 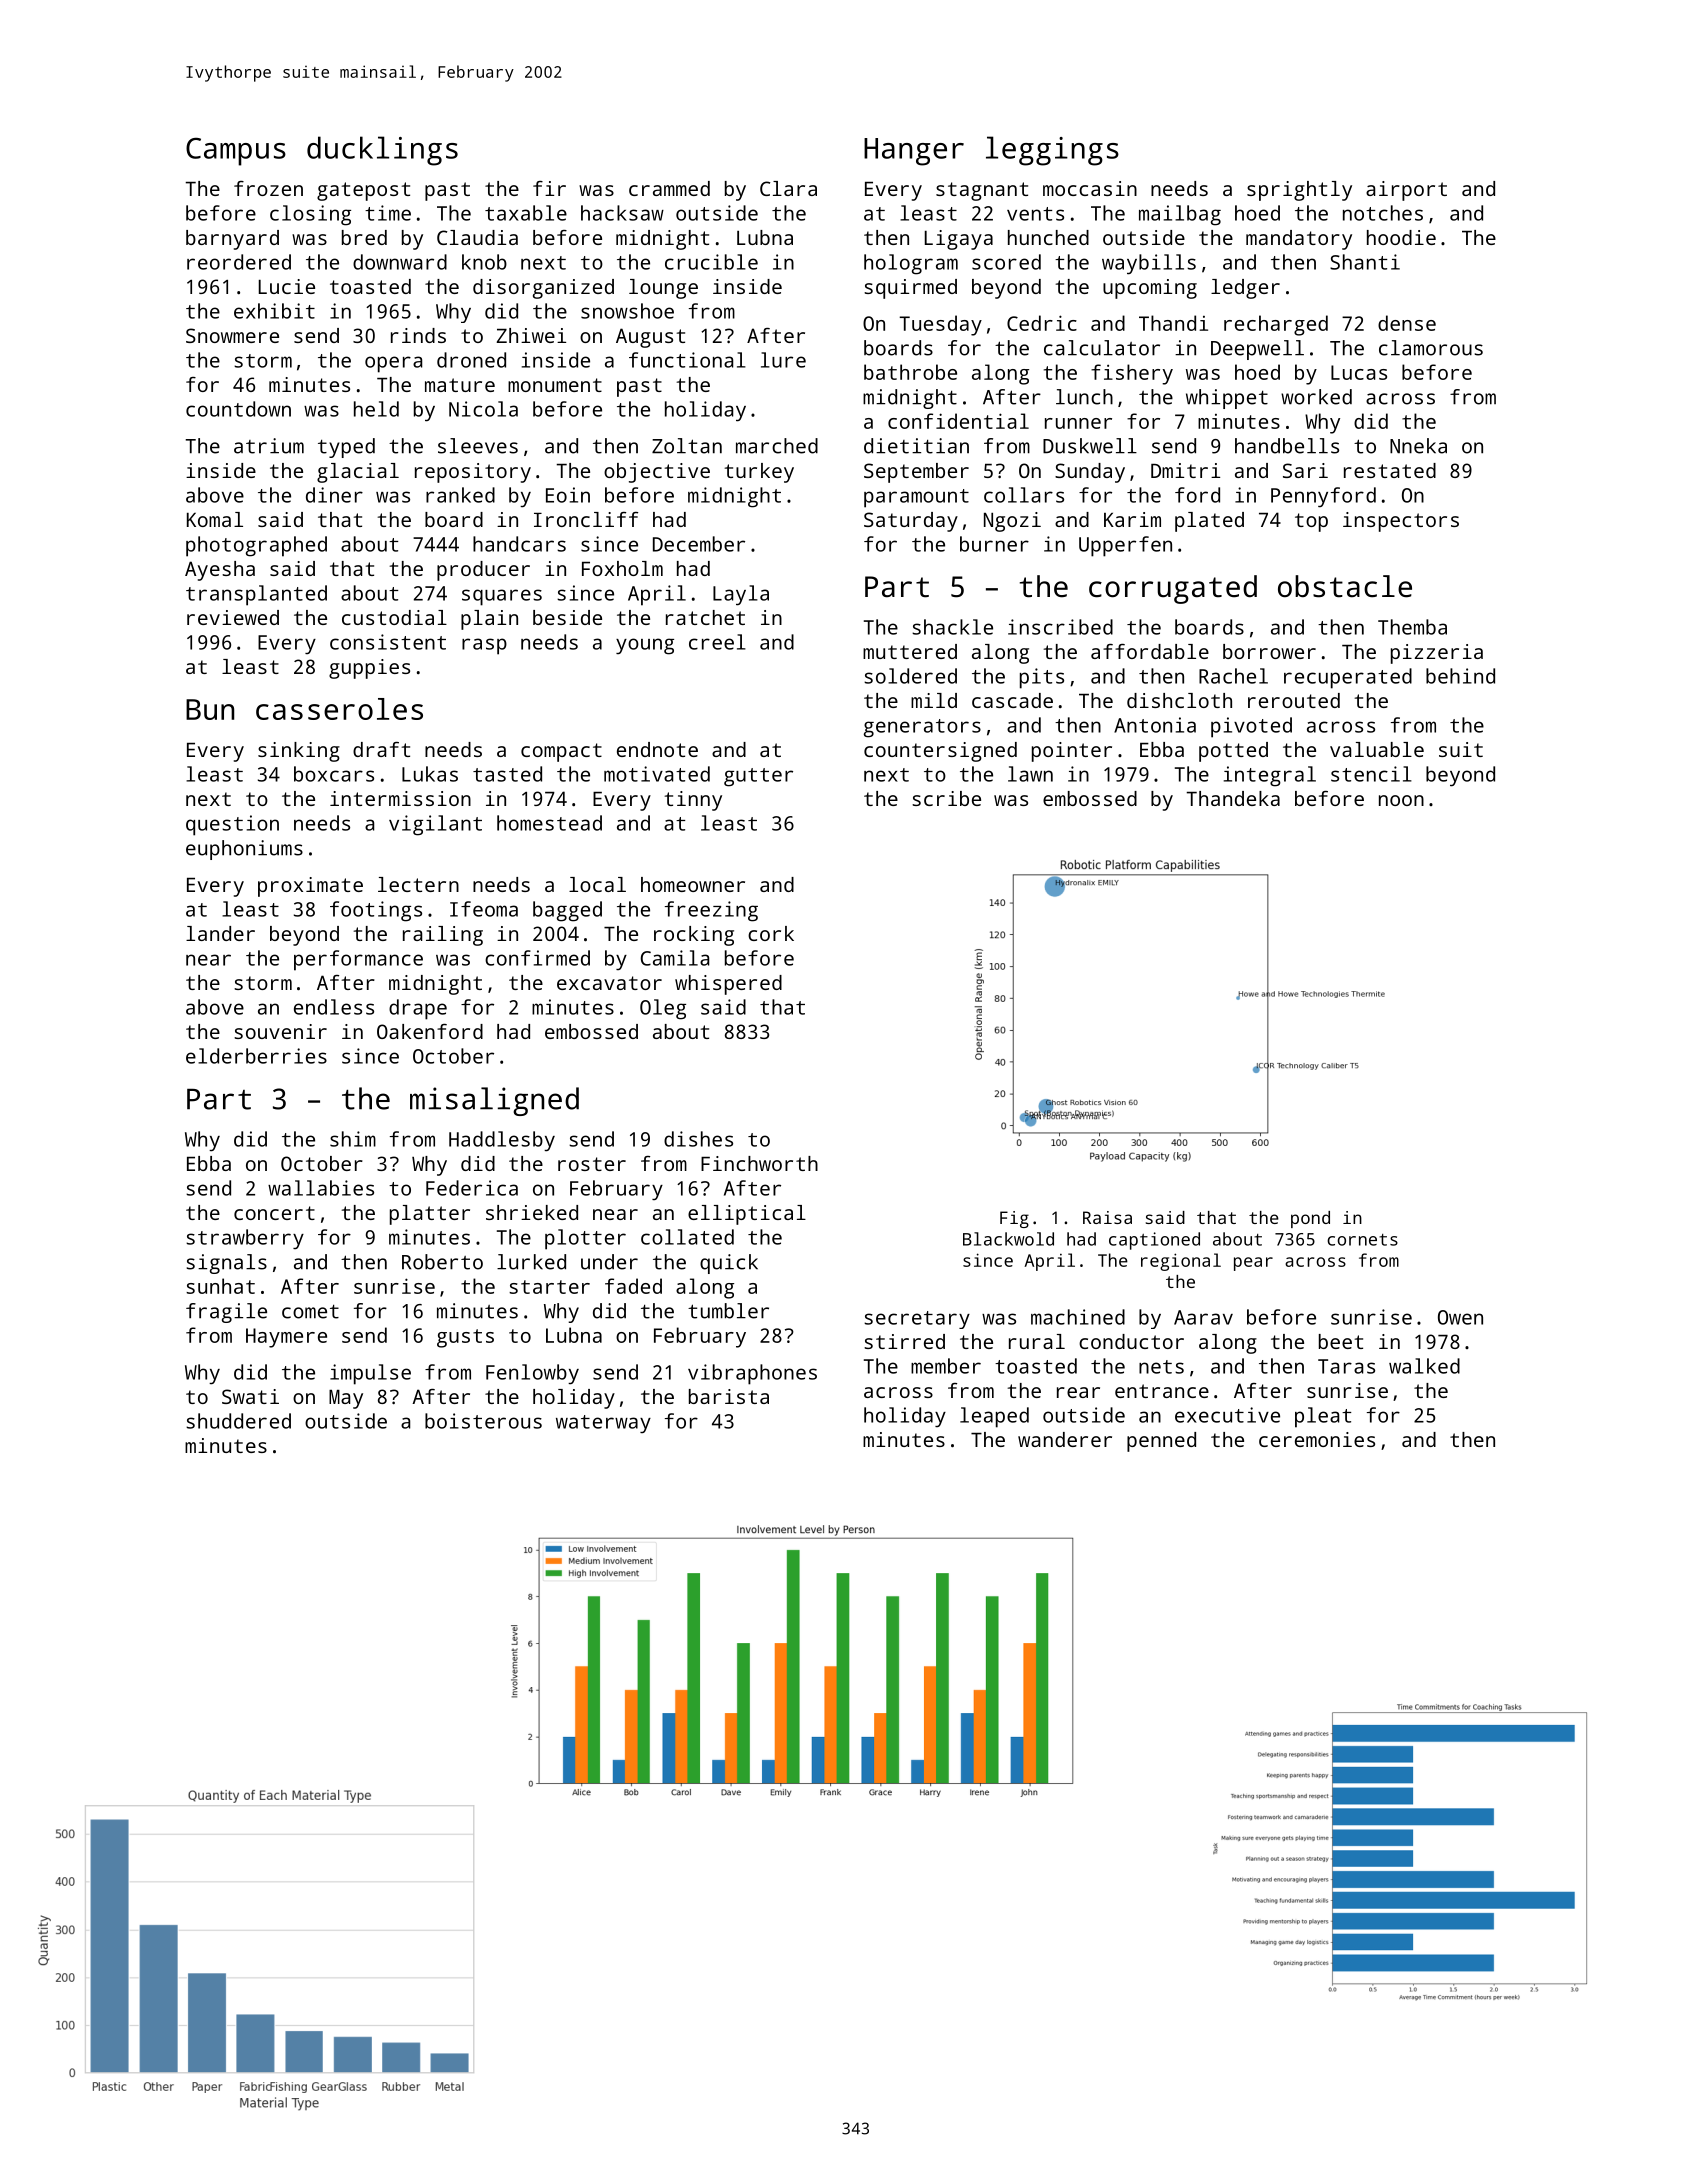 I want to click on Raisa, so click(x=1107, y=1217).
